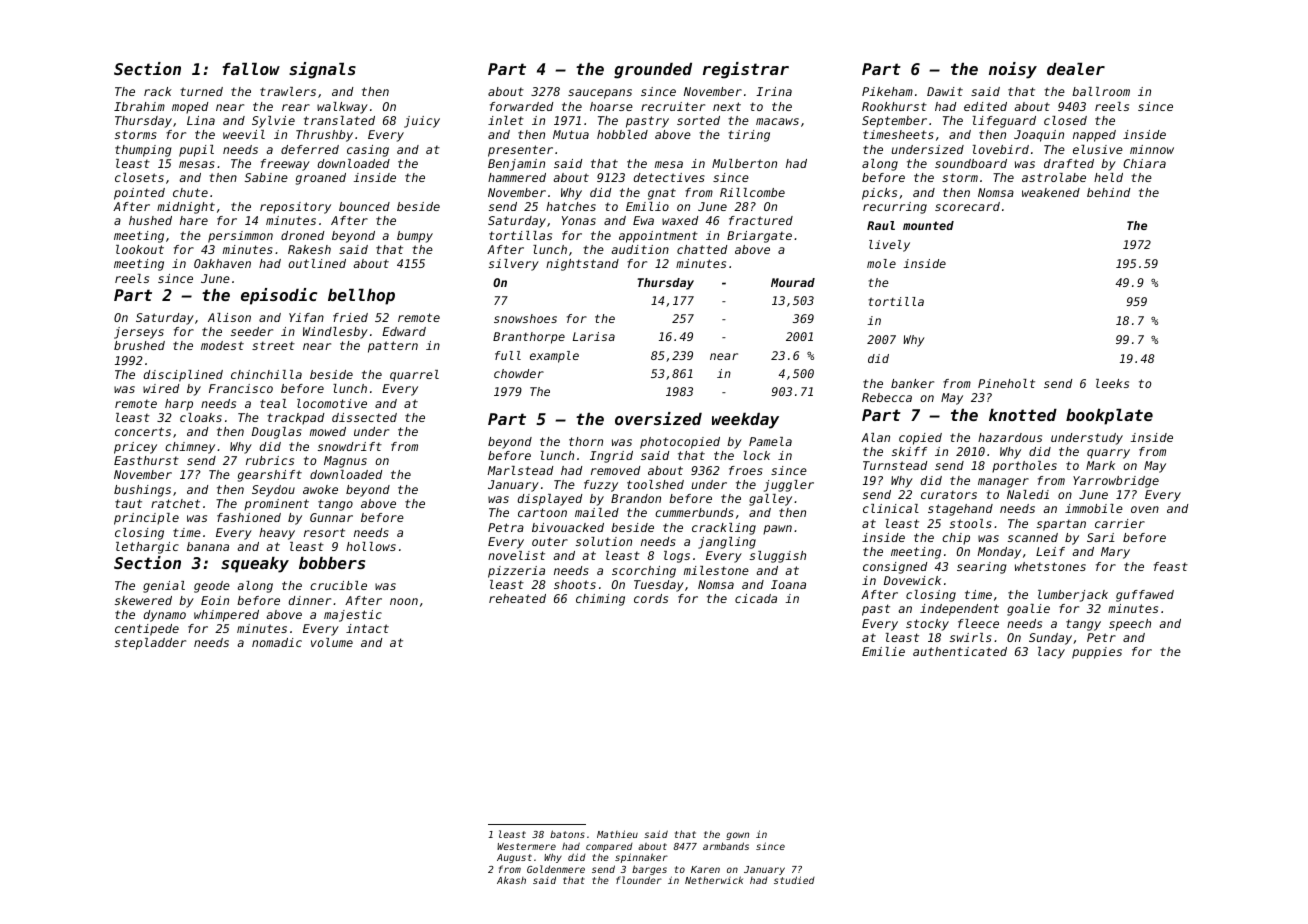 The width and height of the screenshot is (1308, 924). What do you see at coordinates (277, 642) in the screenshot?
I see `nomadic` at bounding box center [277, 642].
